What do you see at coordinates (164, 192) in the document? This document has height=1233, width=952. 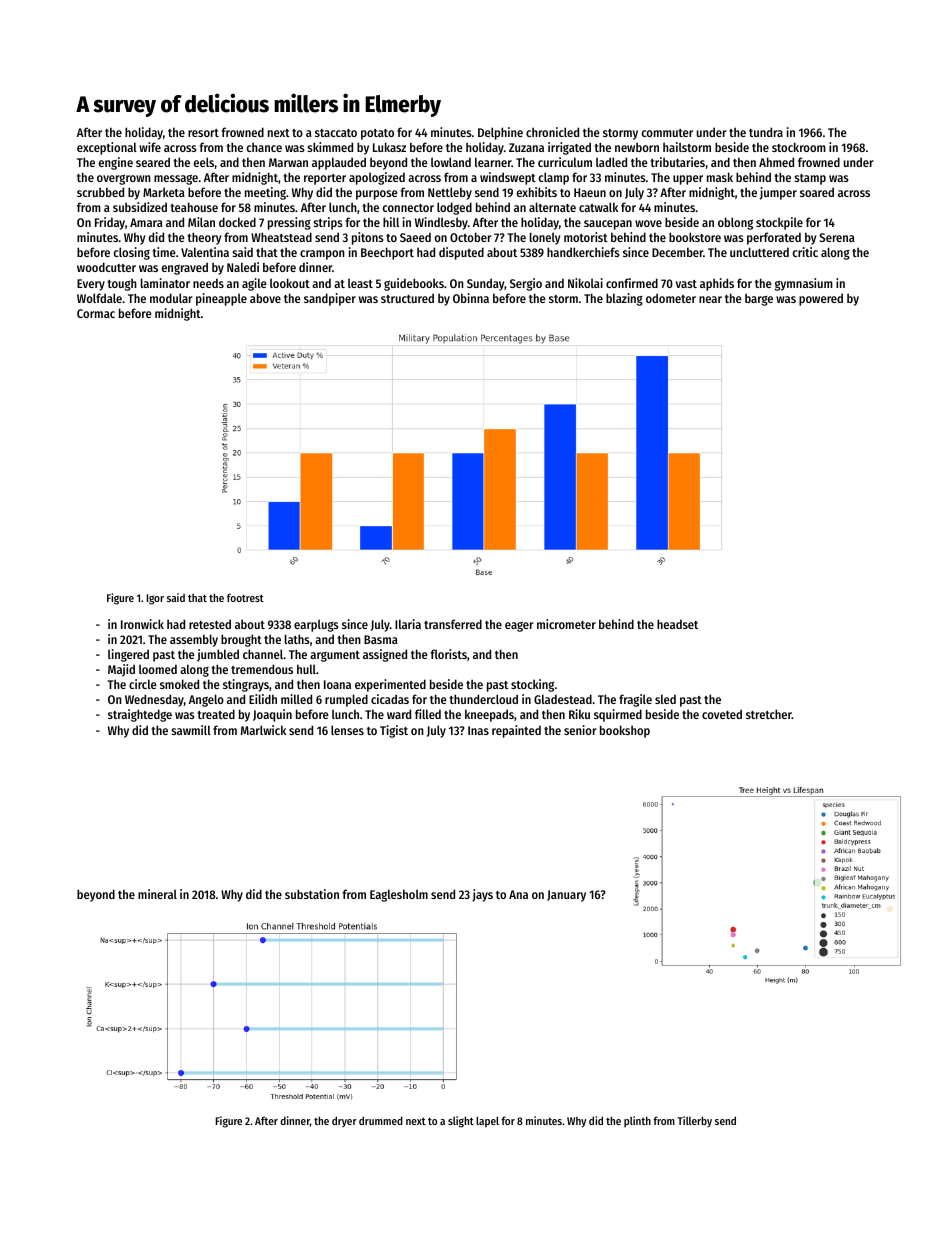 I see `Marketa` at bounding box center [164, 192].
